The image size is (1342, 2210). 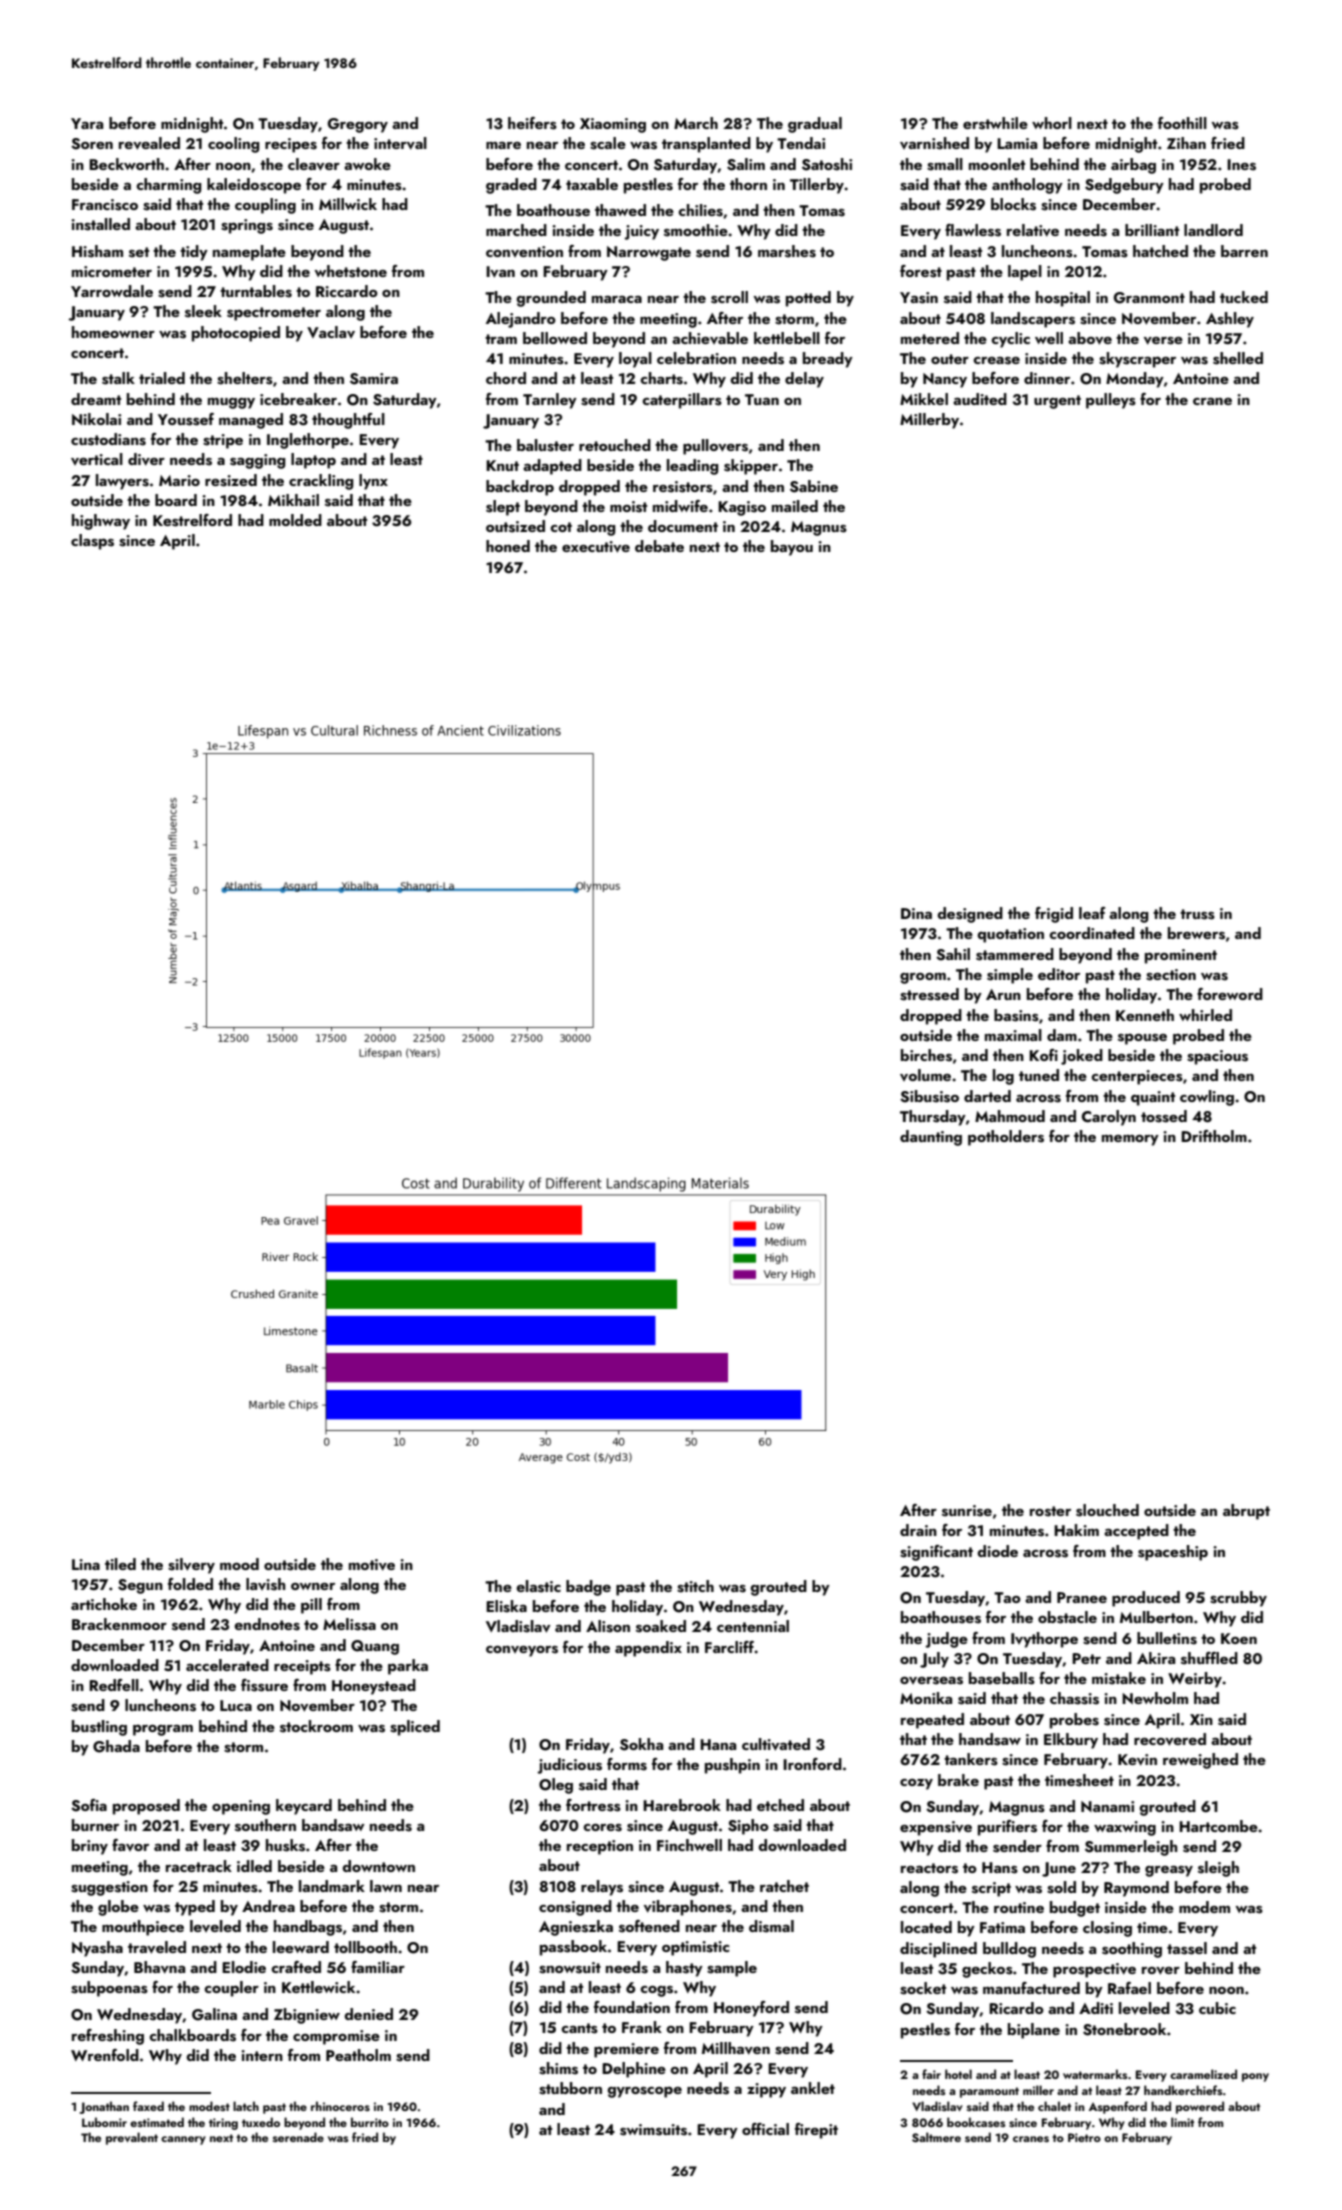 What do you see at coordinates (1107, 1510) in the image?
I see `slouched` at bounding box center [1107, 1510].
